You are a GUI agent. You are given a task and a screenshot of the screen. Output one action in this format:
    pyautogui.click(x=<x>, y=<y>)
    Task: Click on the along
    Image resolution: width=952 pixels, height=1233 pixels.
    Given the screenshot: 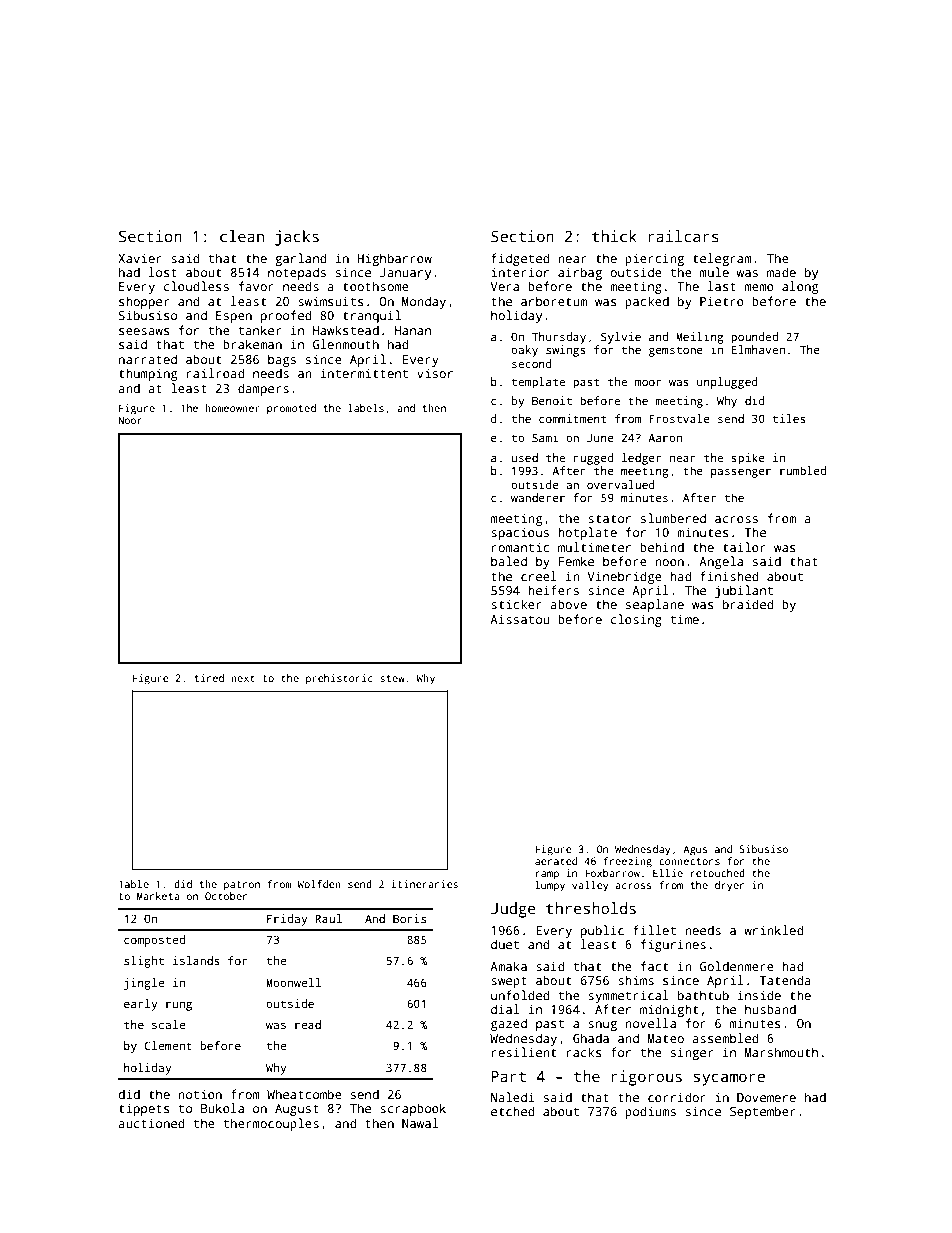 What is the action you would take?
    pyautogui.click(x=800, y=287)
